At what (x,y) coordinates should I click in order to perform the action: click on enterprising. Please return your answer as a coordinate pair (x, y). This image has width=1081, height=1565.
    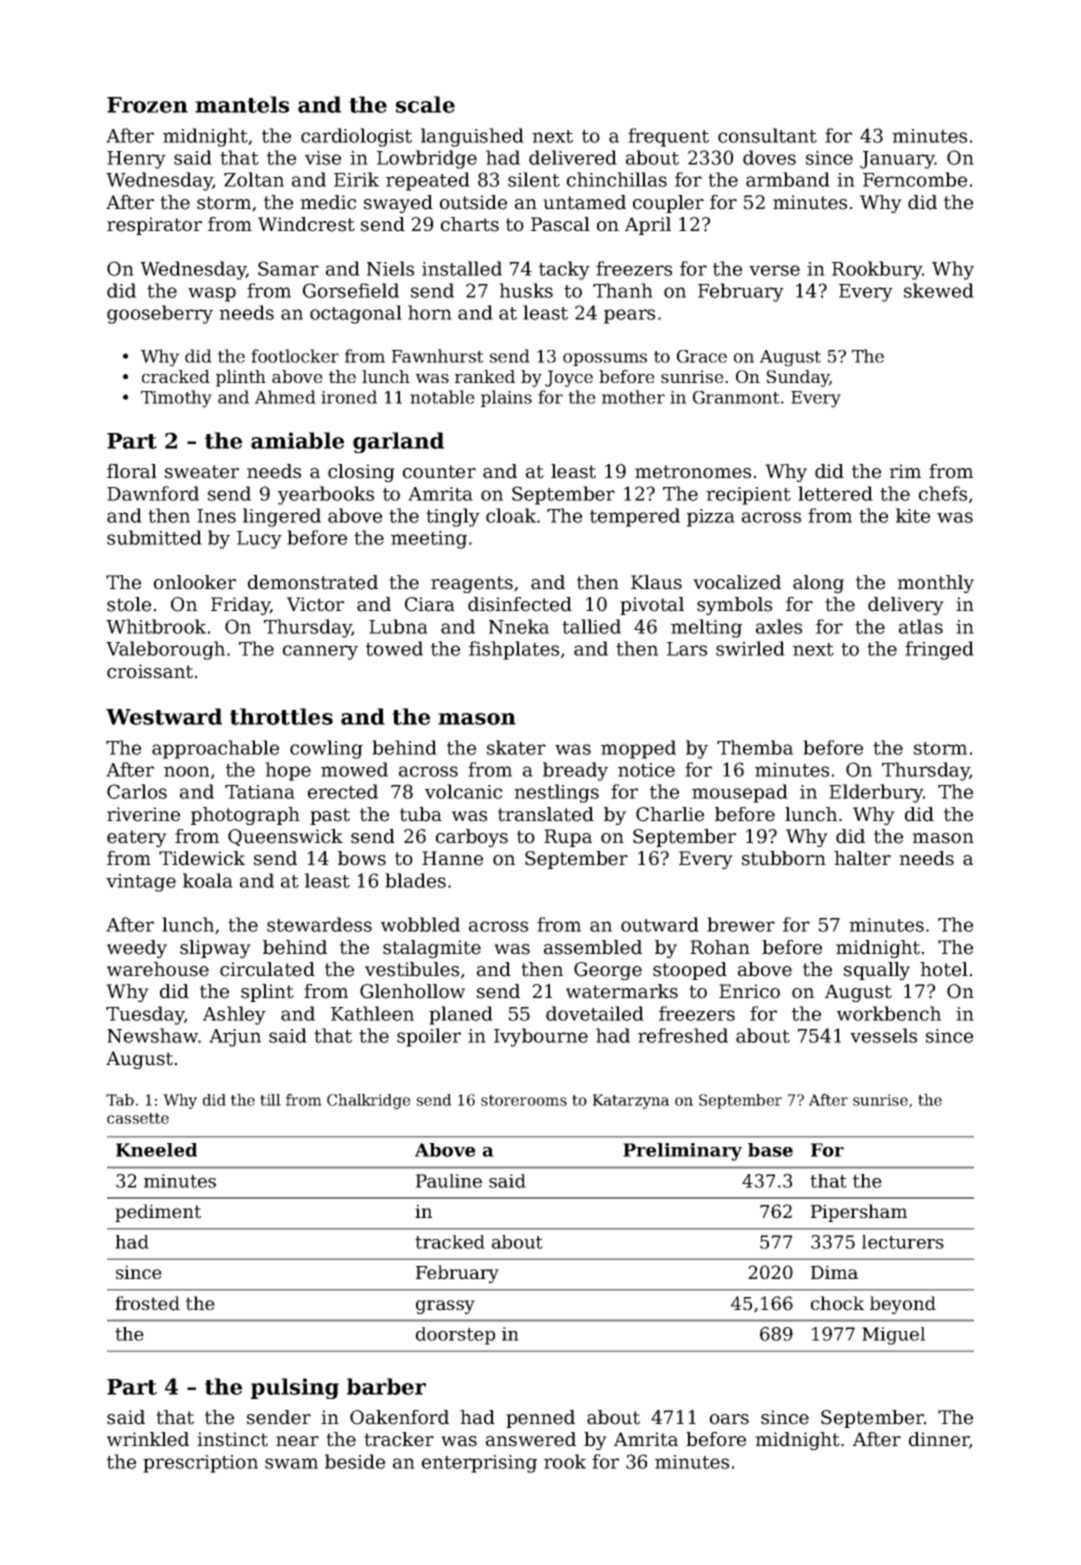
    Looking at the image, I should click on (479, 1464).
